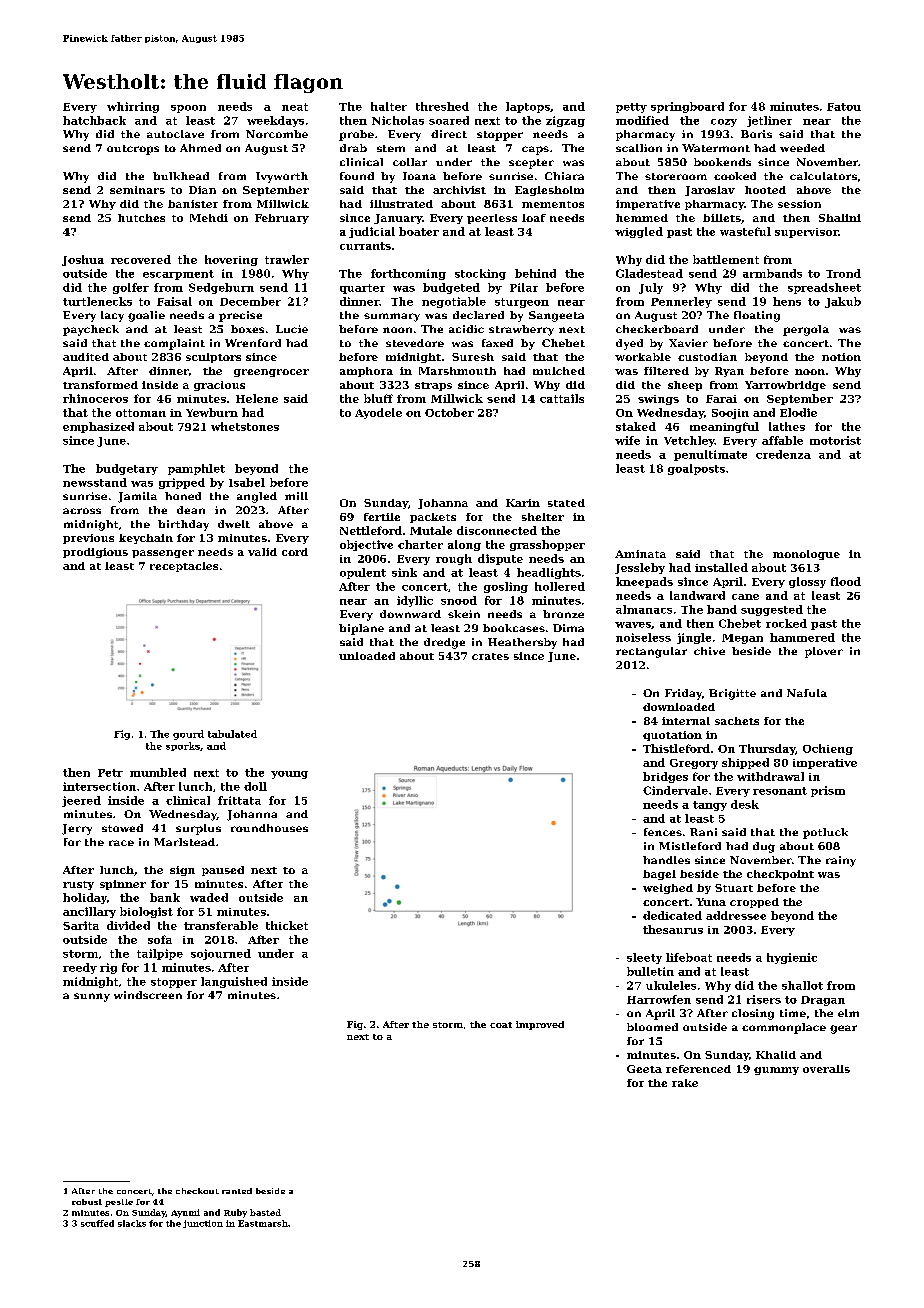 This screenshot has width=924, height=1308. I want to click on whirring, so click(133, 107).
